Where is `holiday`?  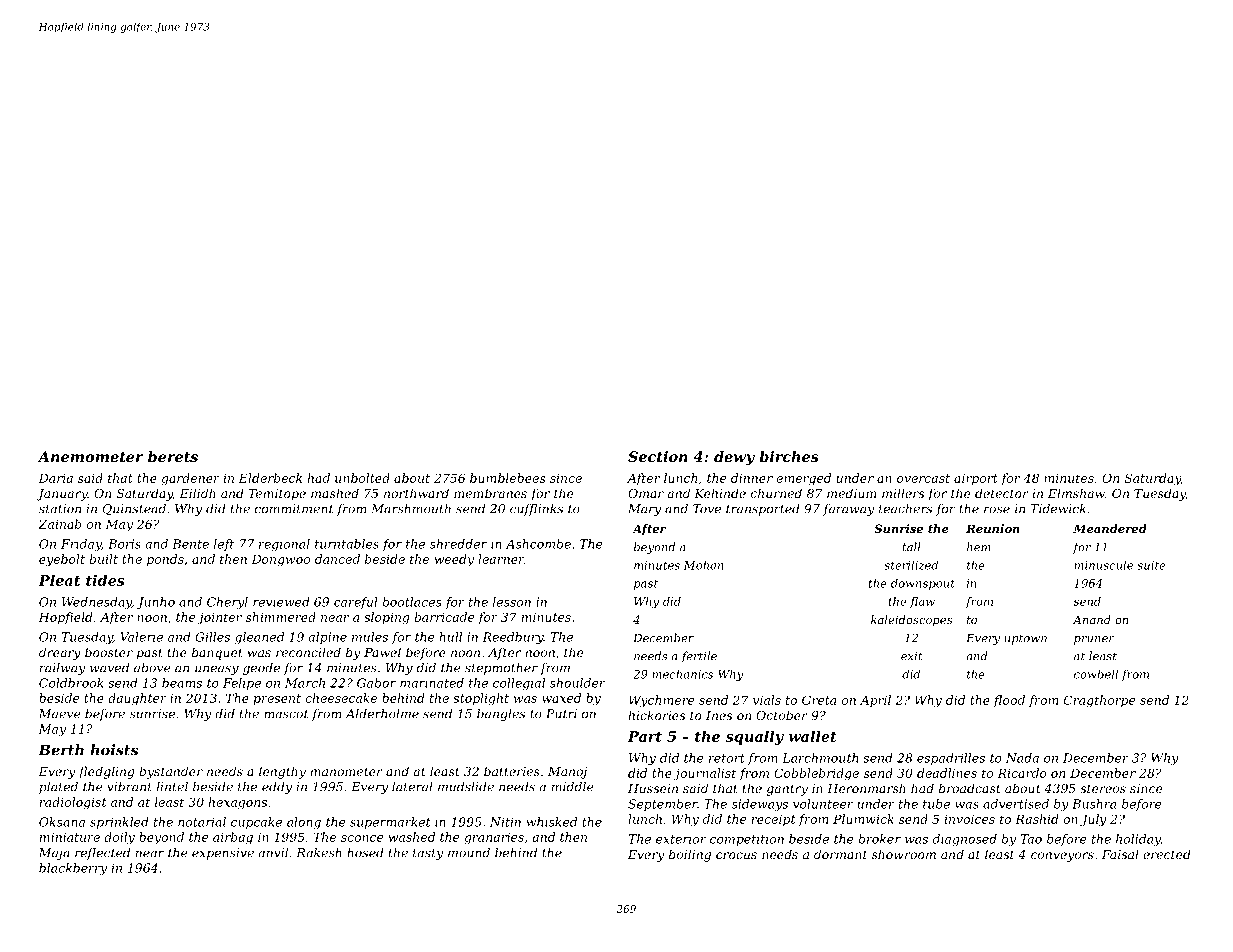
holiday is located at coordinates (1138, 840).
